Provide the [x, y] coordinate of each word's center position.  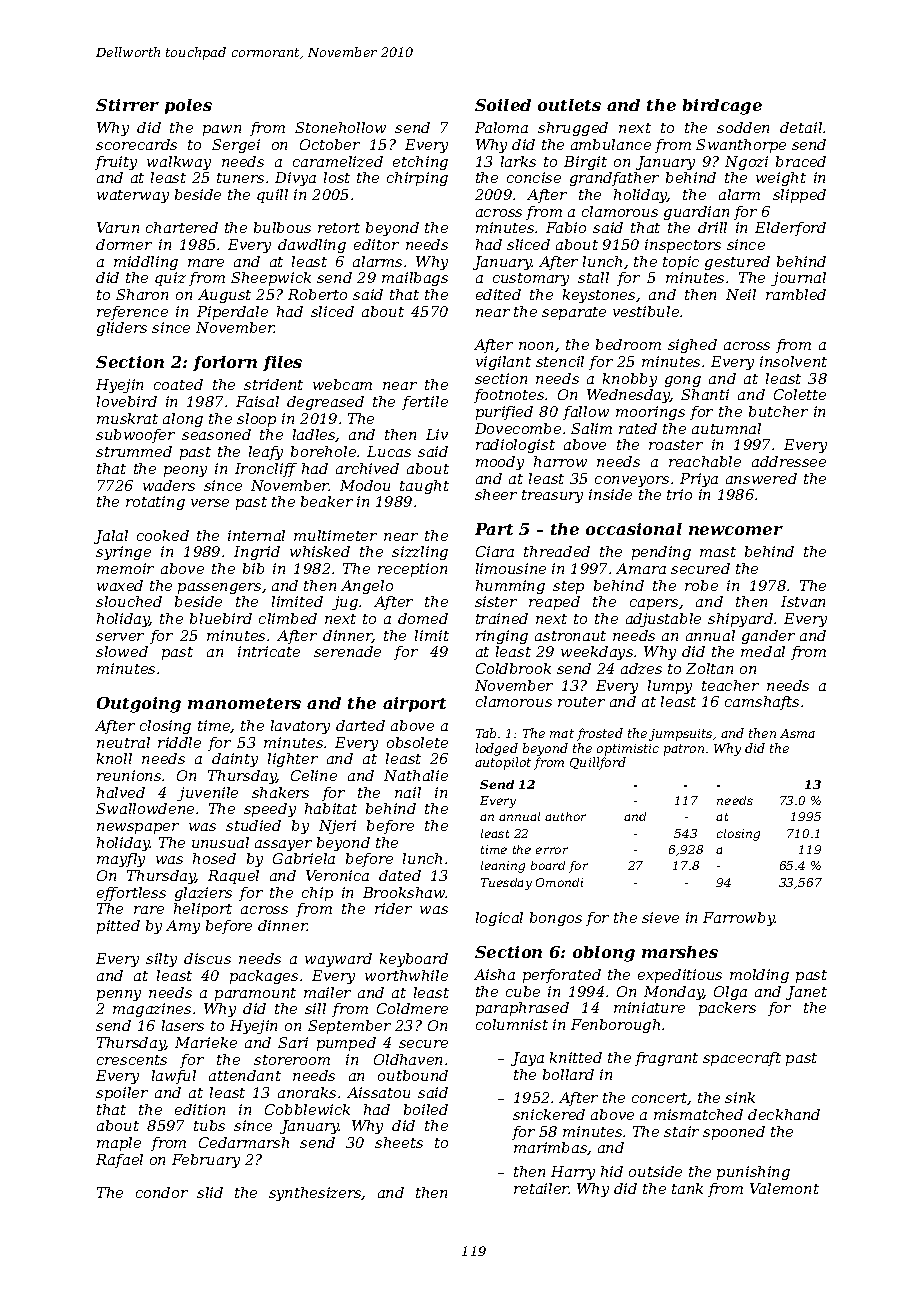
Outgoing [139, 705]
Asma [797, 733]
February [206, 1161]
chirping [417, 179]
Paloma [501, 127]
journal [798, 279]
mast [718, 552]
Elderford [790, 229]
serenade [347, 651]
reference [132, 313]
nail [408, 792]
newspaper [138, 828]
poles [188, 106]
